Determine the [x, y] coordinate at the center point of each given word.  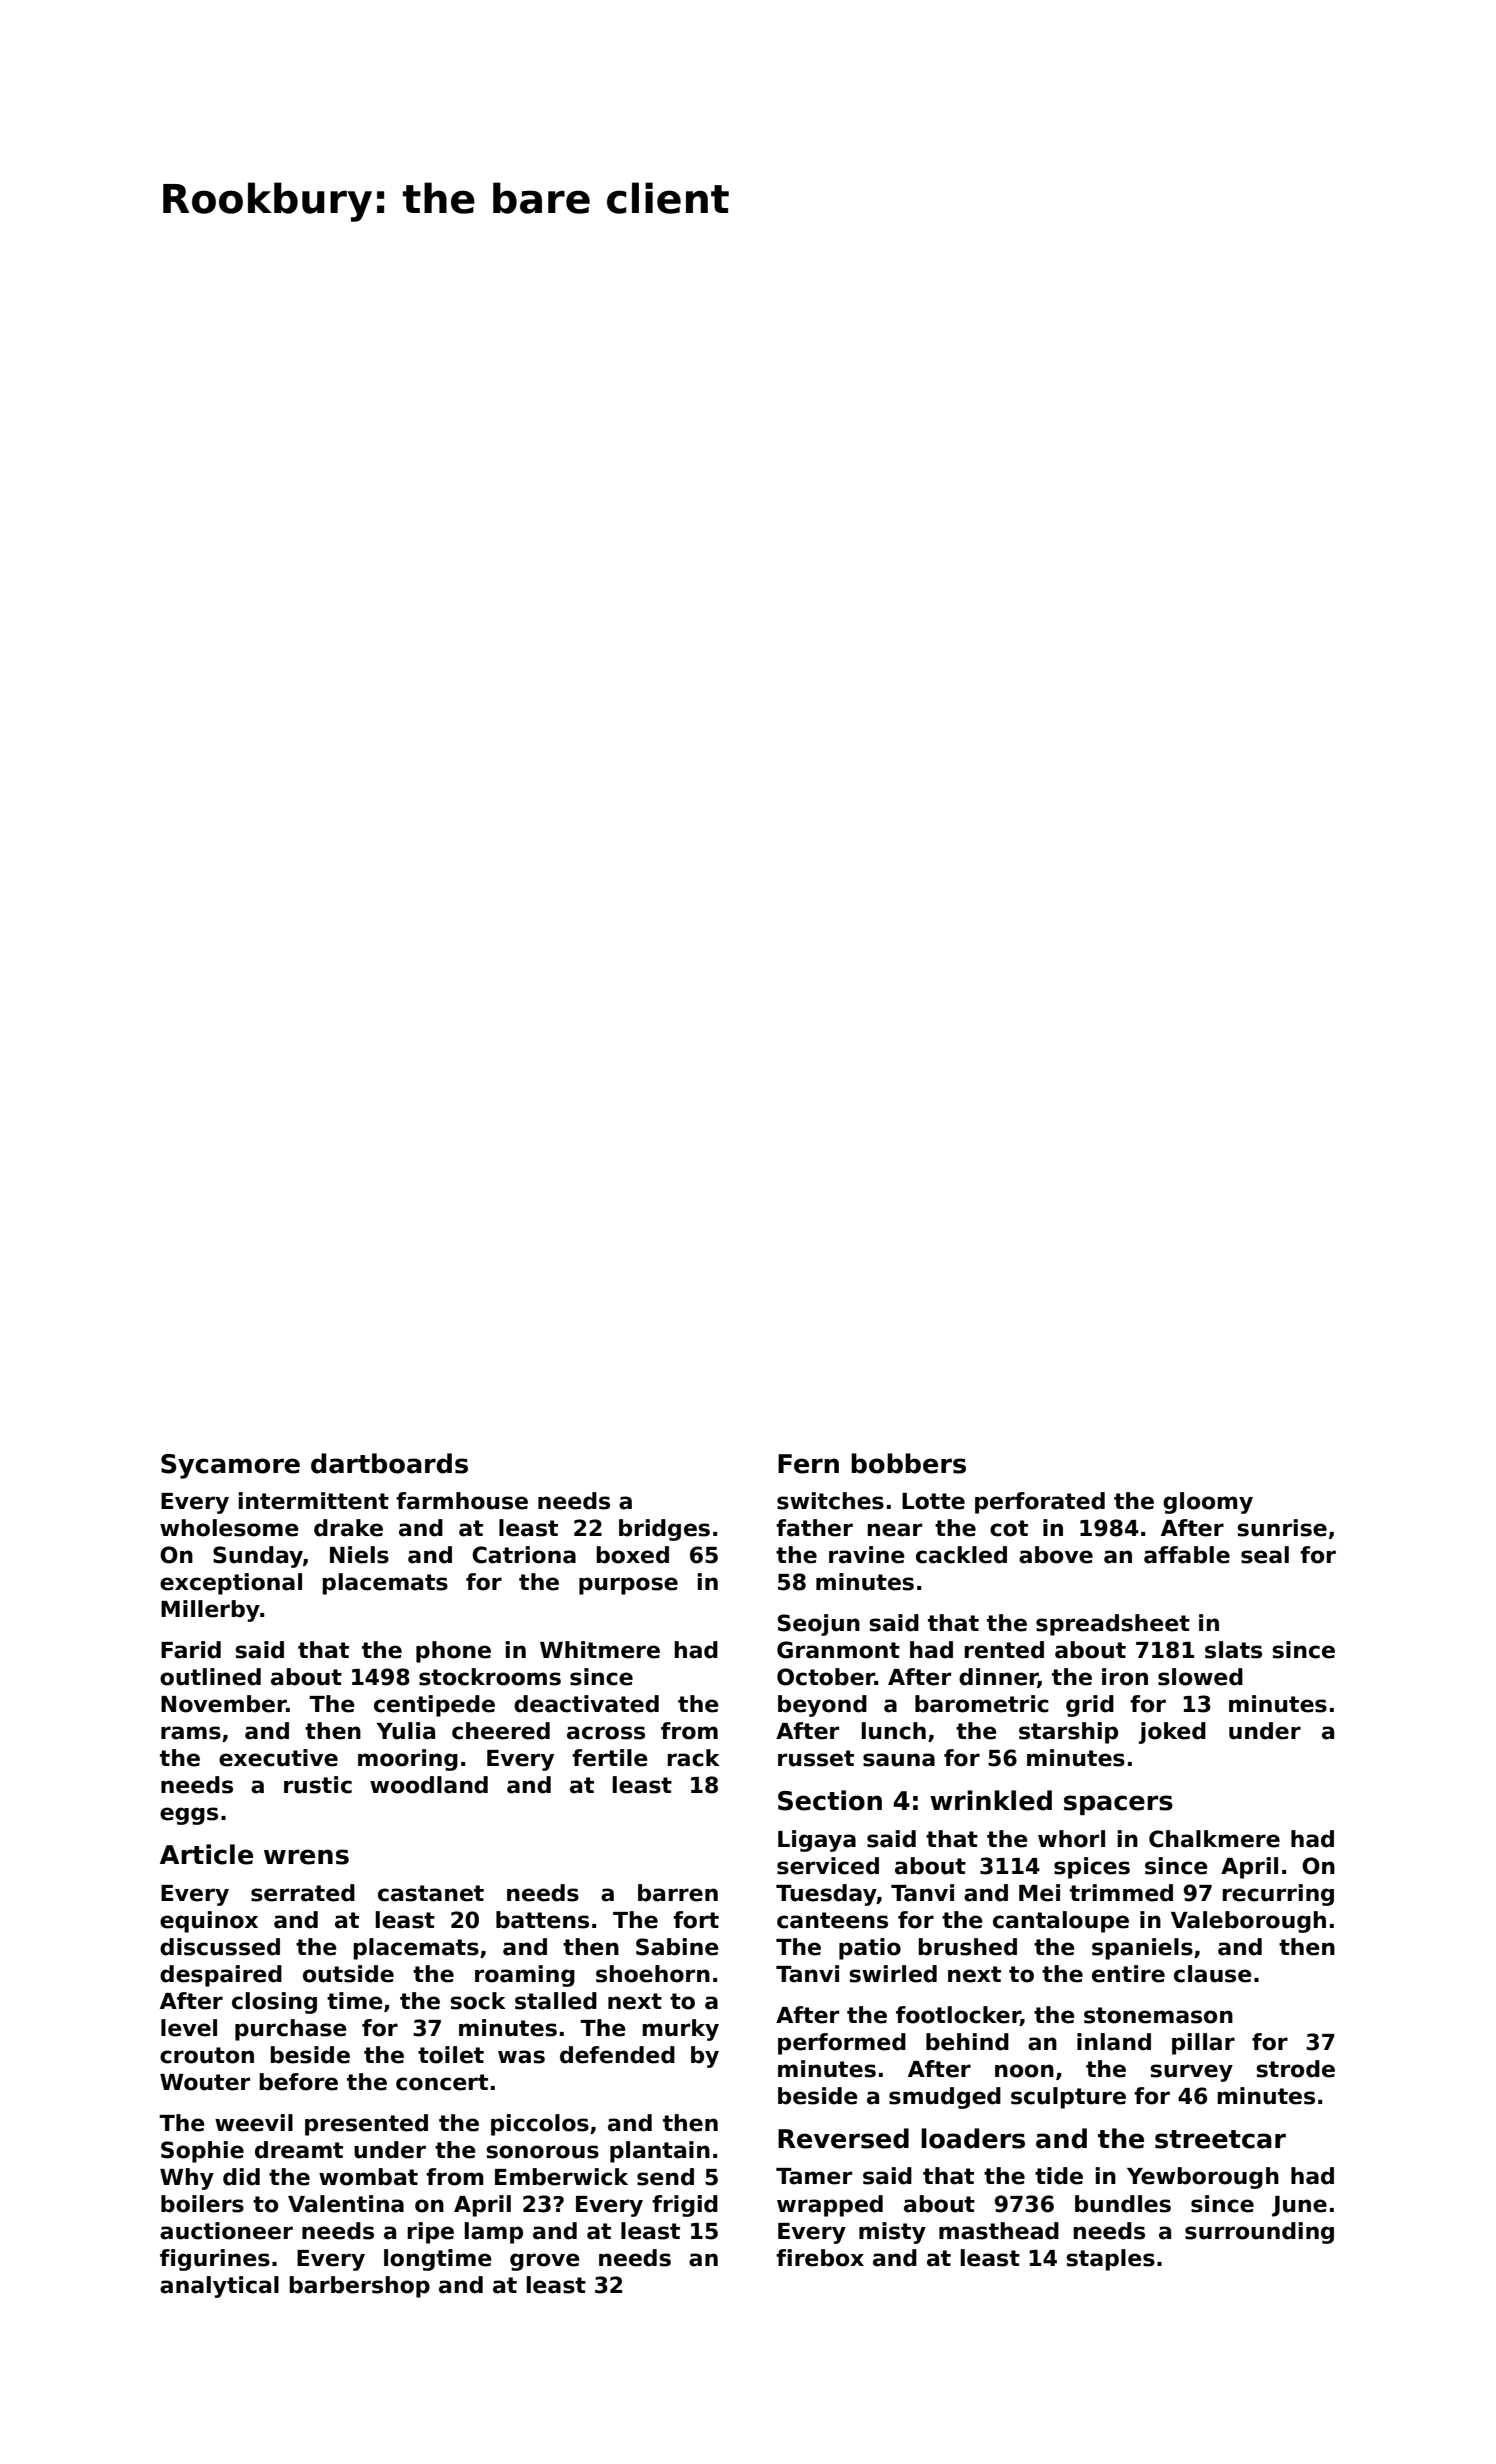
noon [1024, 2071]
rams [191, 1733]
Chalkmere [1214, 1839]
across [606, 1733]
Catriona [524, 1555]
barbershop [359, 2287]
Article [206, 1854]
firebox [820, 2258]
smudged [945, 2098]
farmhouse [462, 1501]
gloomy [1208, 1503]
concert [442, 2082]
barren [678, 1893]
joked [1172, 1733]
